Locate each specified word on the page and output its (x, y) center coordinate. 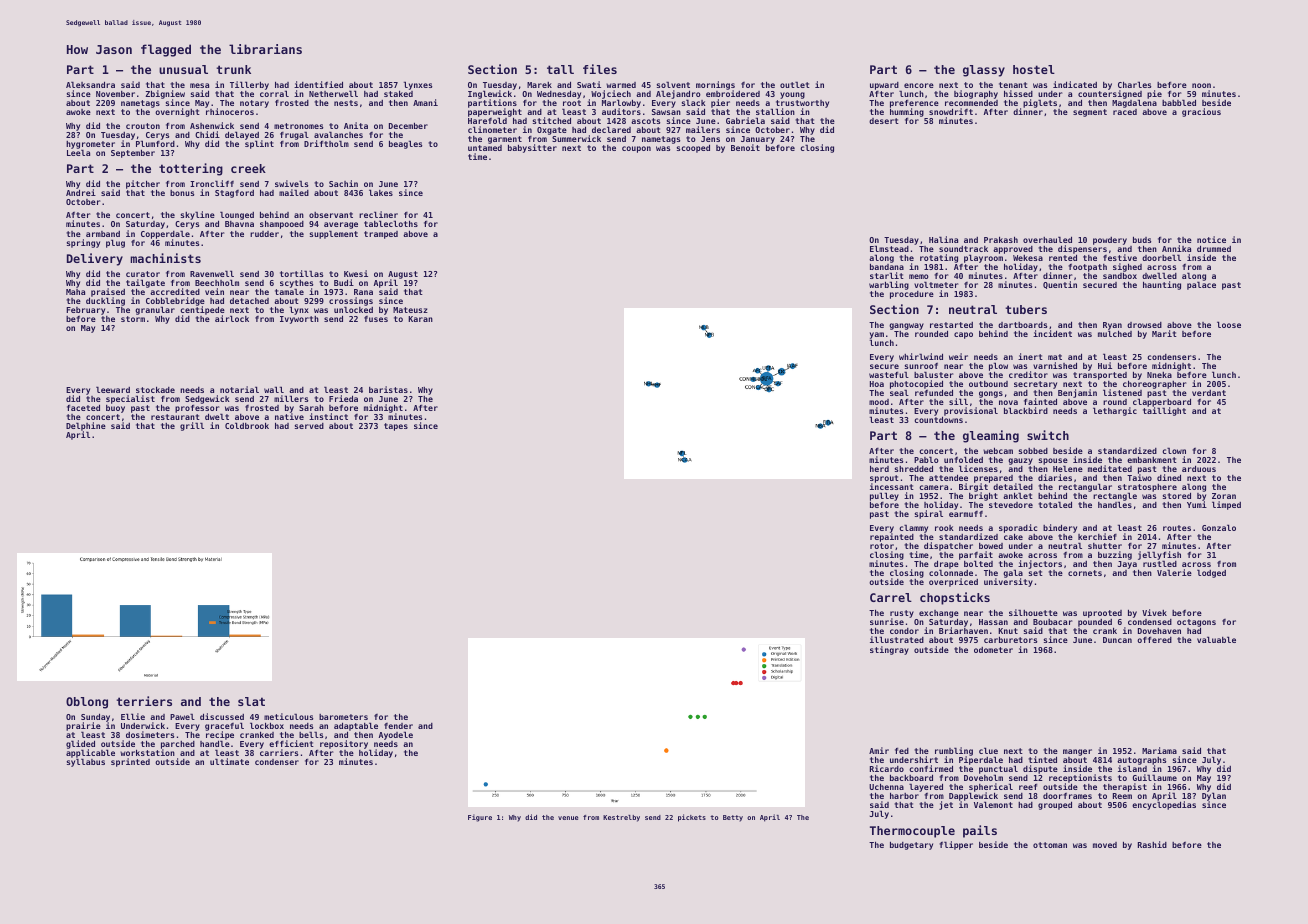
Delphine (86, 426)
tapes (396, 427)
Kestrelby (621, 818)
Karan (420, 319)
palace (1201, 286)
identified (318, 84)
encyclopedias (1164, 806)
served (309, 426)
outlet (795, 84)
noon (1201, 85)
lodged (1211, 573)
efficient (291, 743)
